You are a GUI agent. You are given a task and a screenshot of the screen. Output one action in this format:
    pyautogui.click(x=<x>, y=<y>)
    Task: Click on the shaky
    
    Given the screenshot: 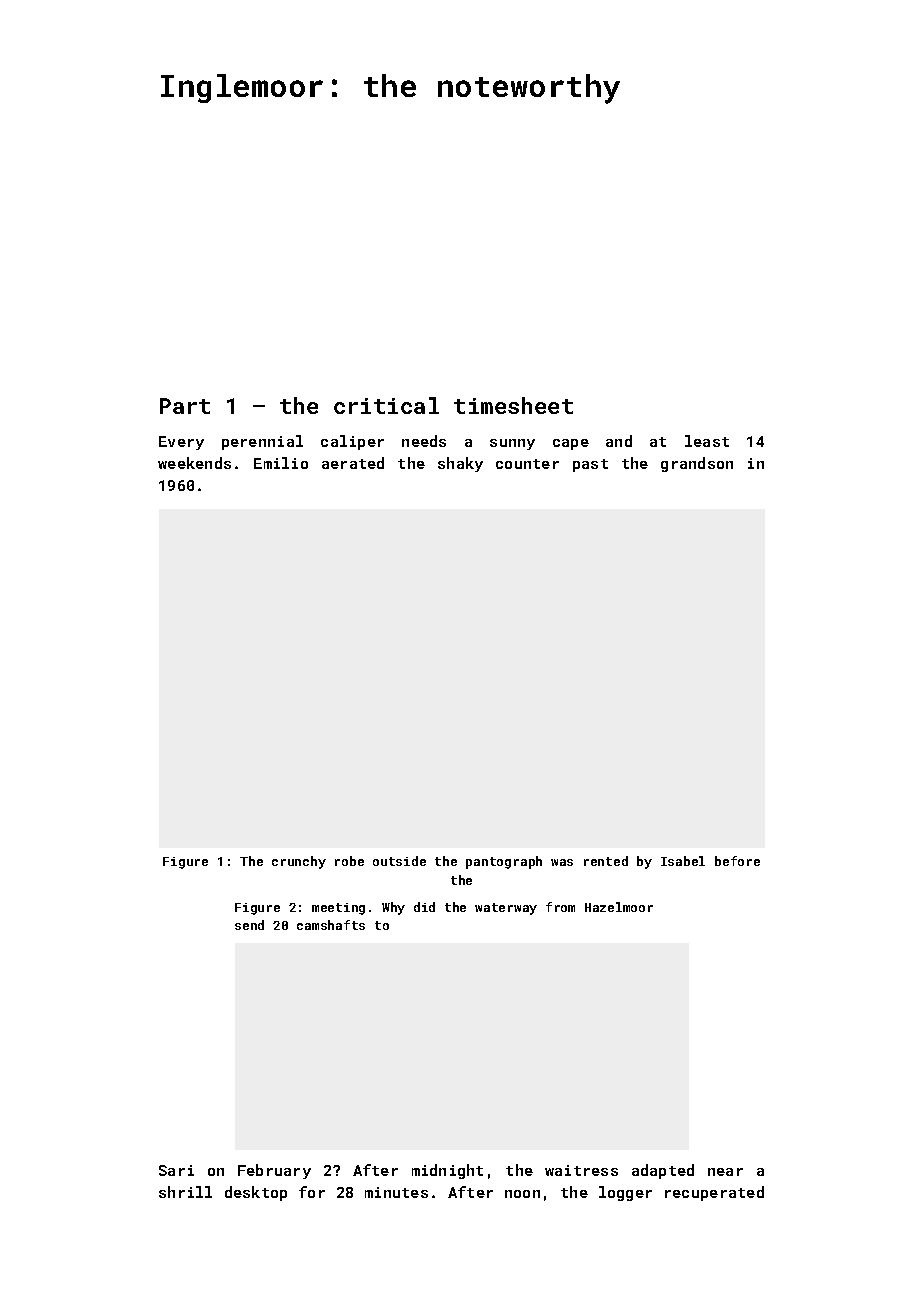 What is the action you would take?
    pyautogui.click(x=460, y=464)
